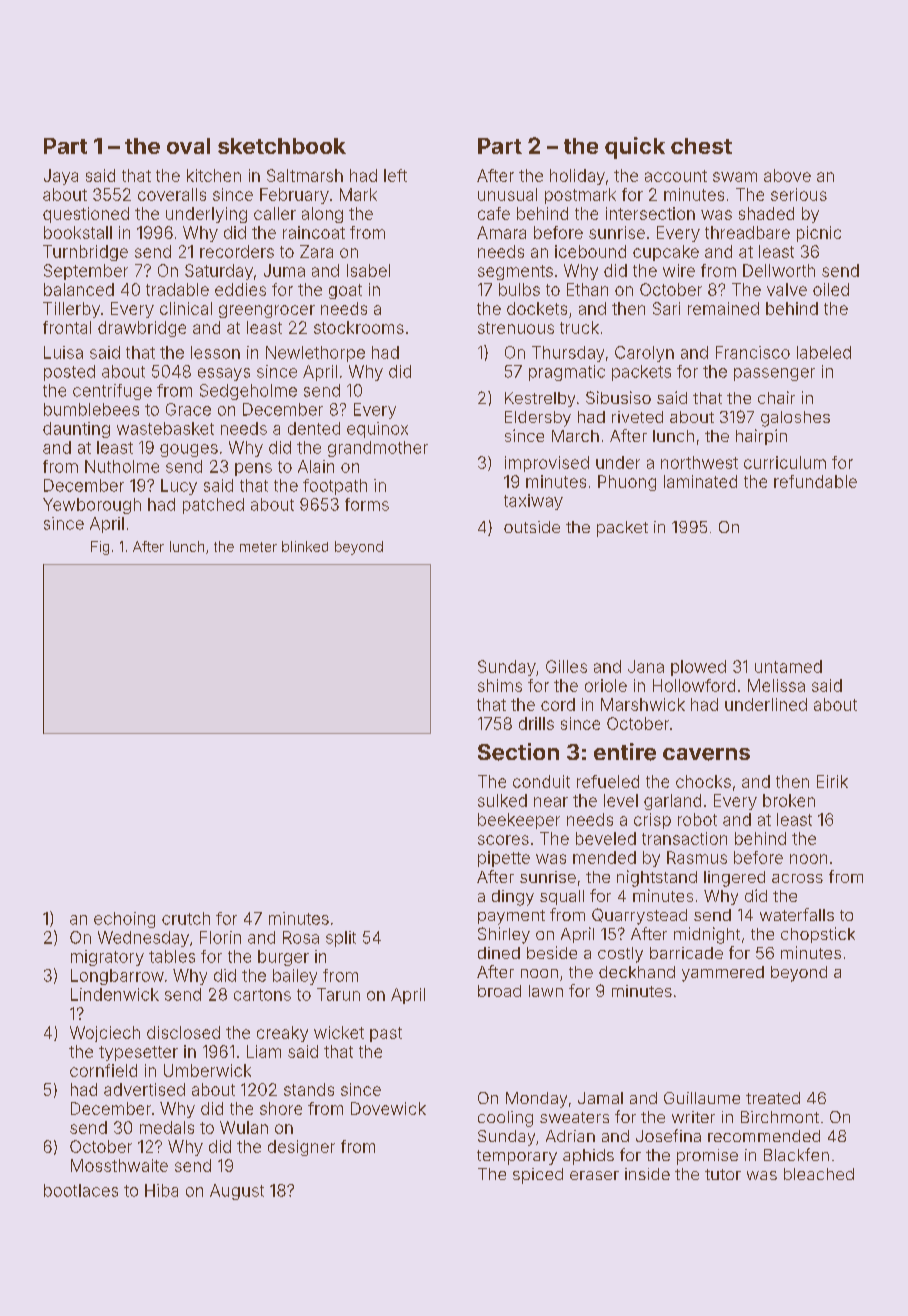 The height and width of the image is (1316, 908). What do you see at coordinates (500, 685) in the image?
I see `shims` at bounding box center [500, 685].
